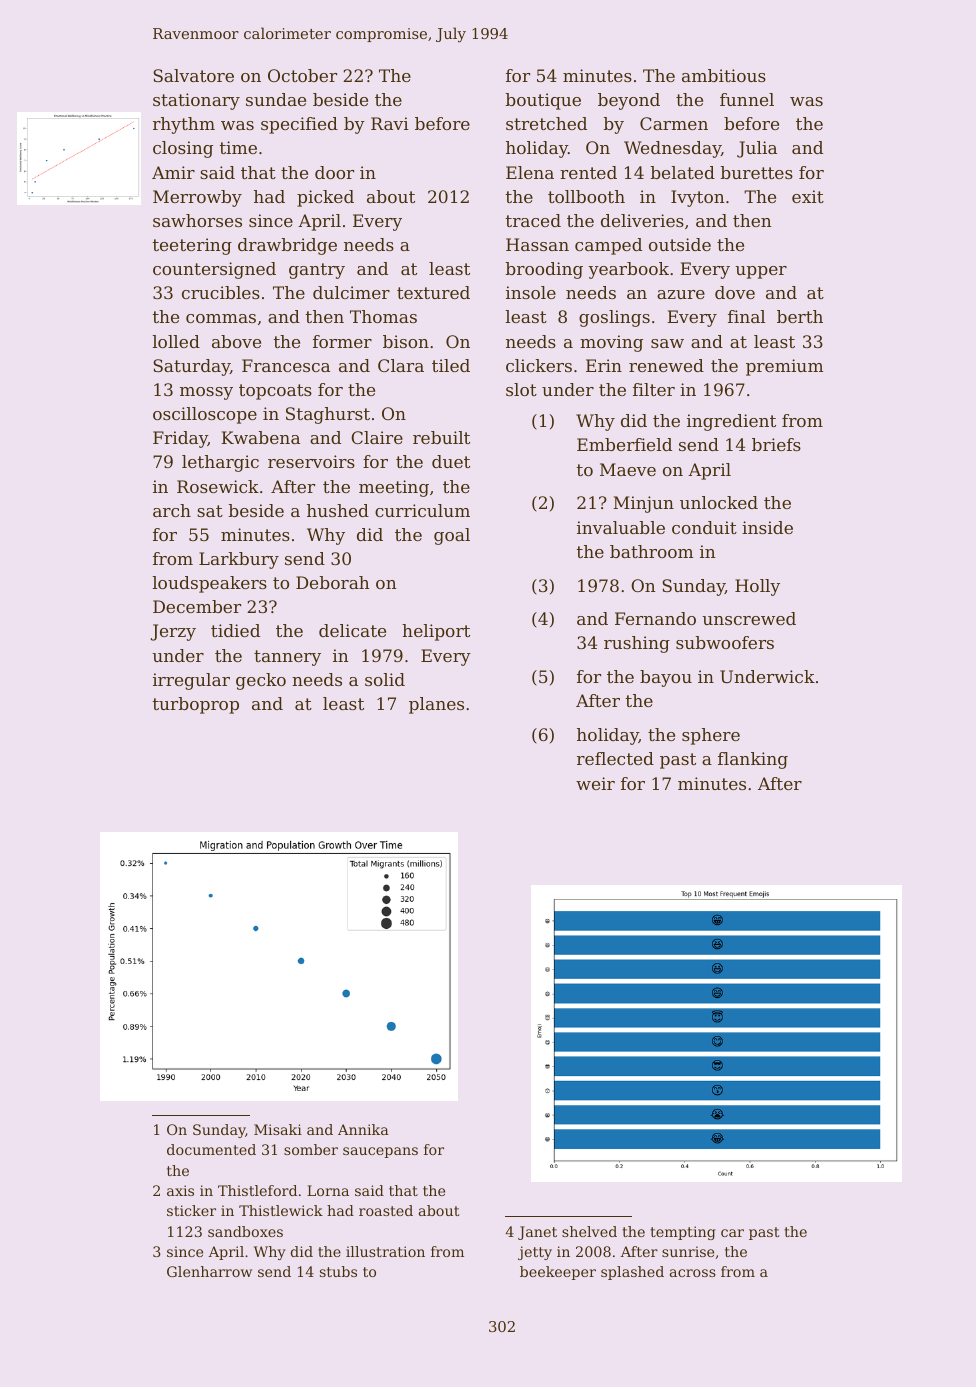 The image size is (976, 1387). I want to click on Lorna, so click(328, 1190).
